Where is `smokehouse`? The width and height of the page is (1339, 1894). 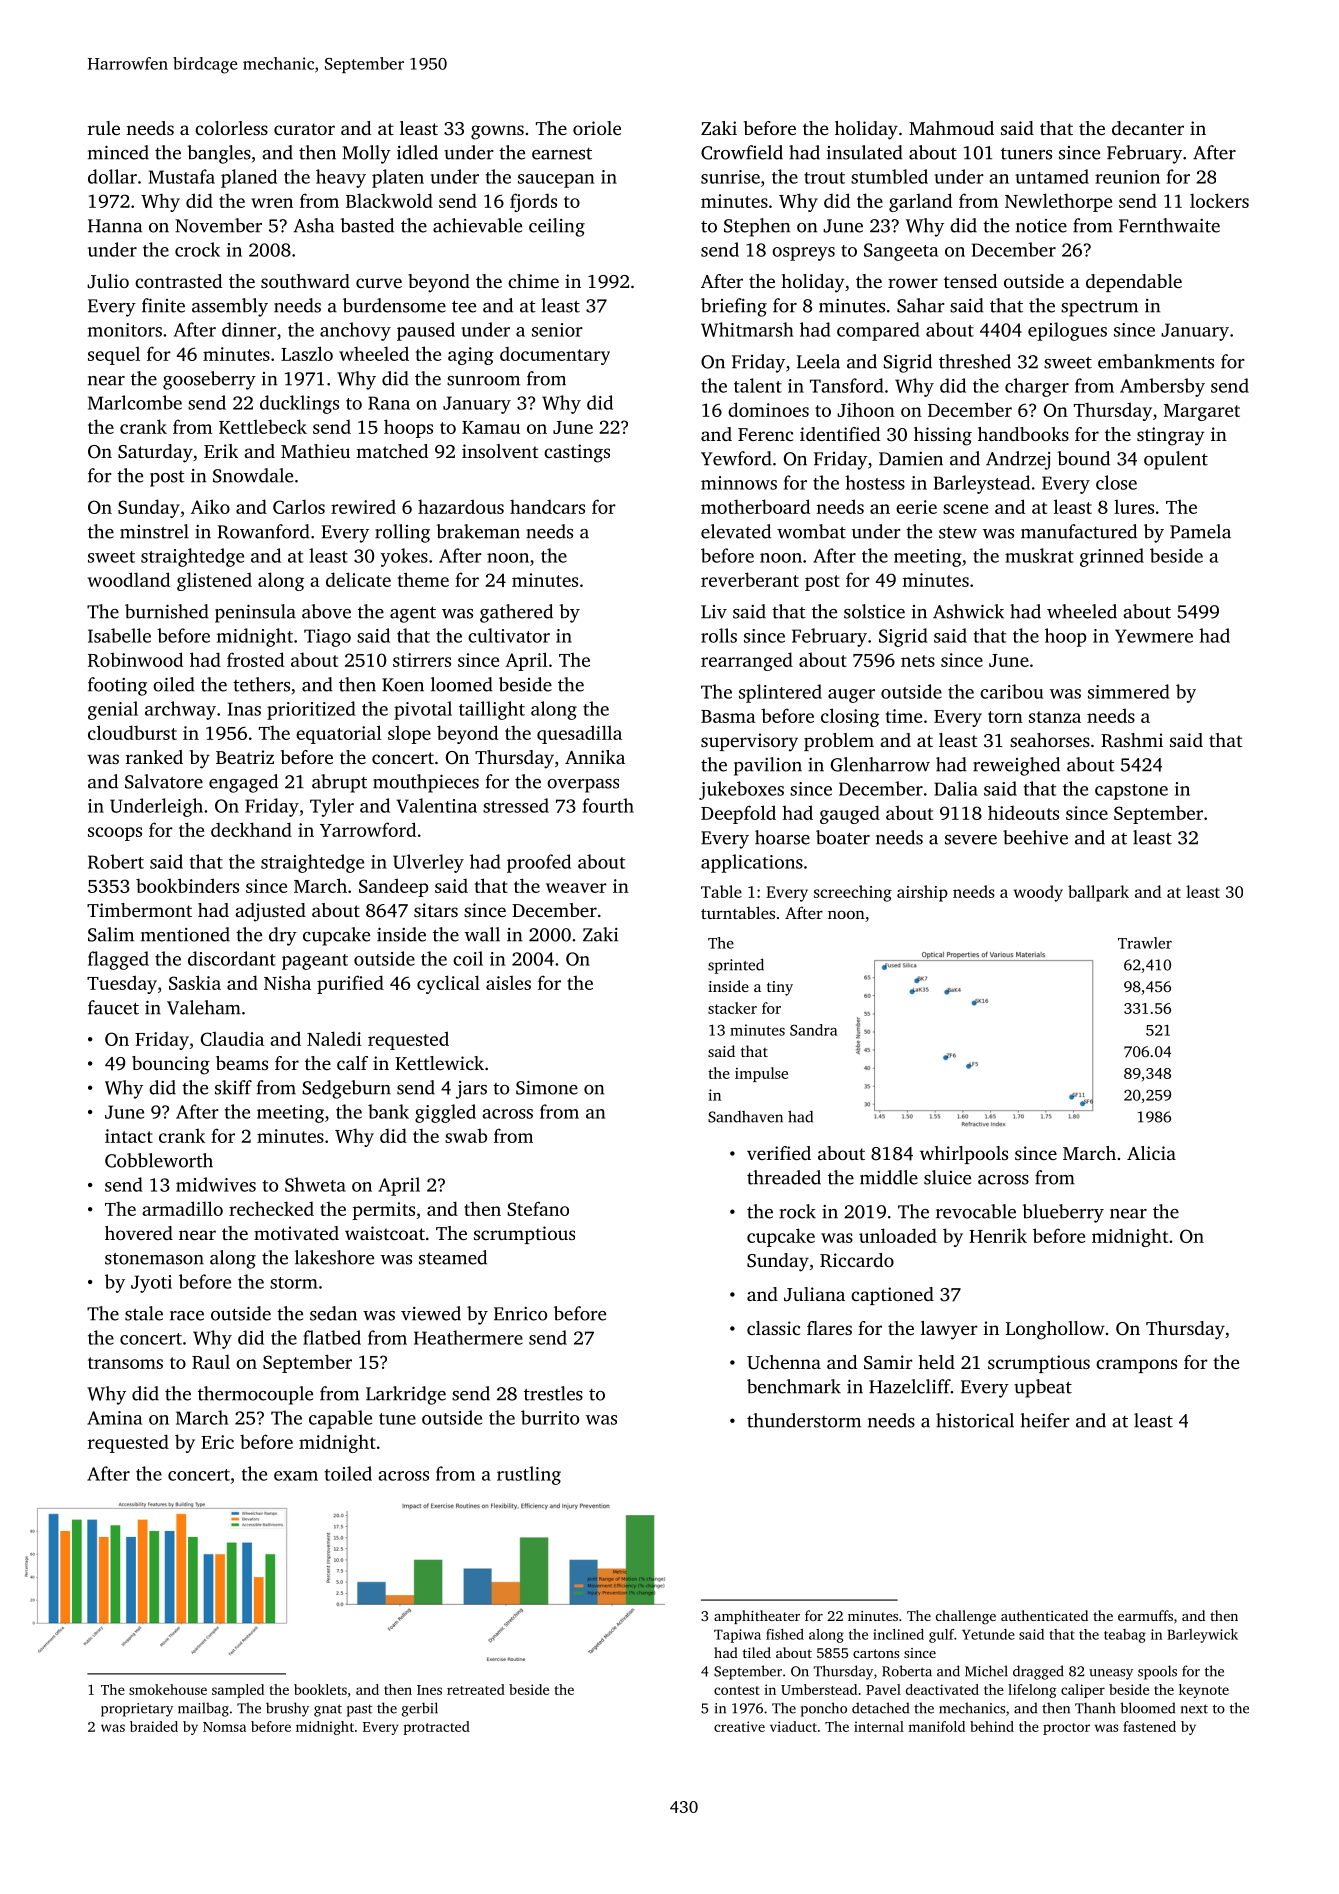 smokehouse is located at coordinates (168, 1689).
